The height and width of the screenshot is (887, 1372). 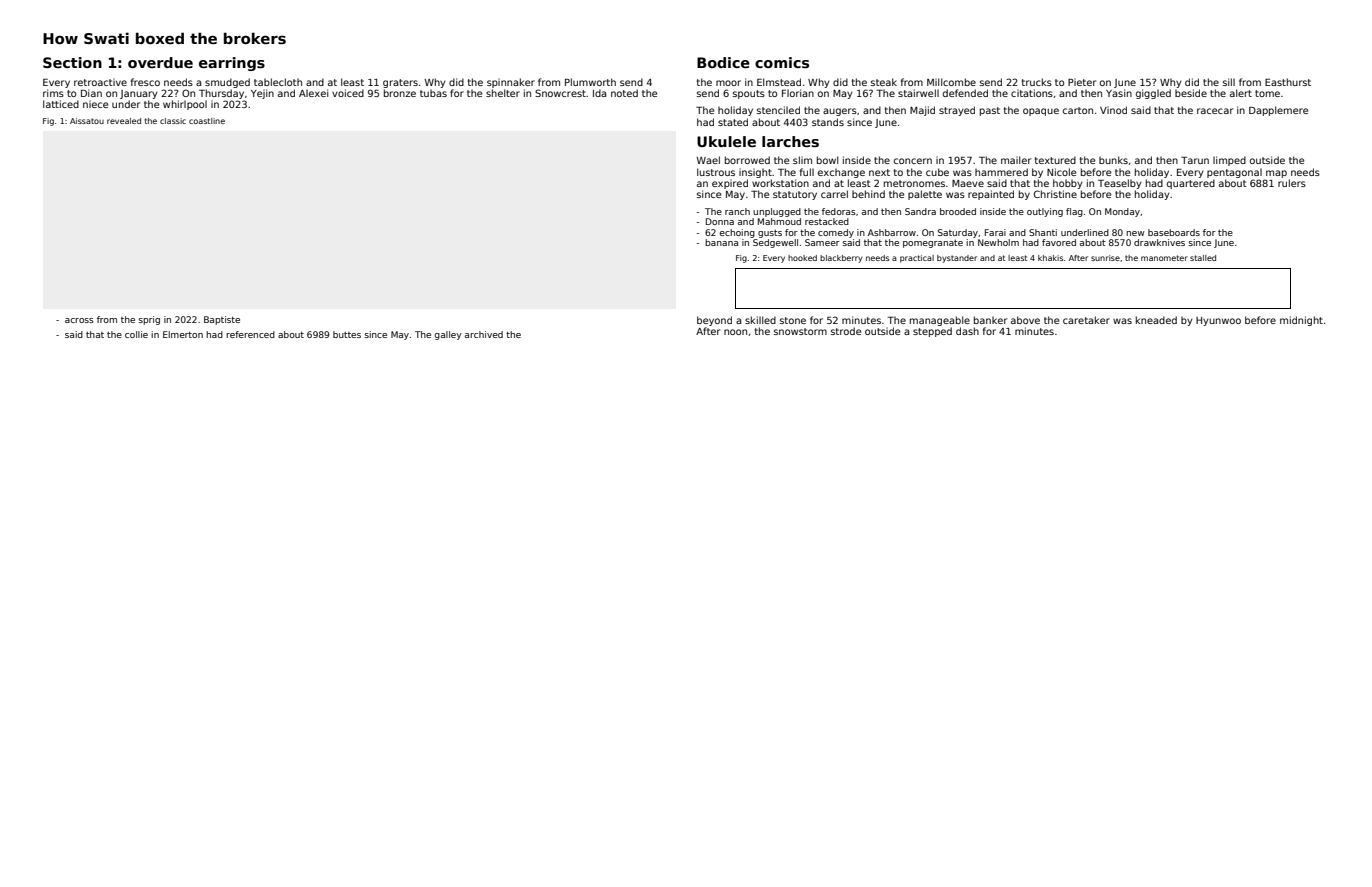 I want to click on across, so click(x=79, y=320).
